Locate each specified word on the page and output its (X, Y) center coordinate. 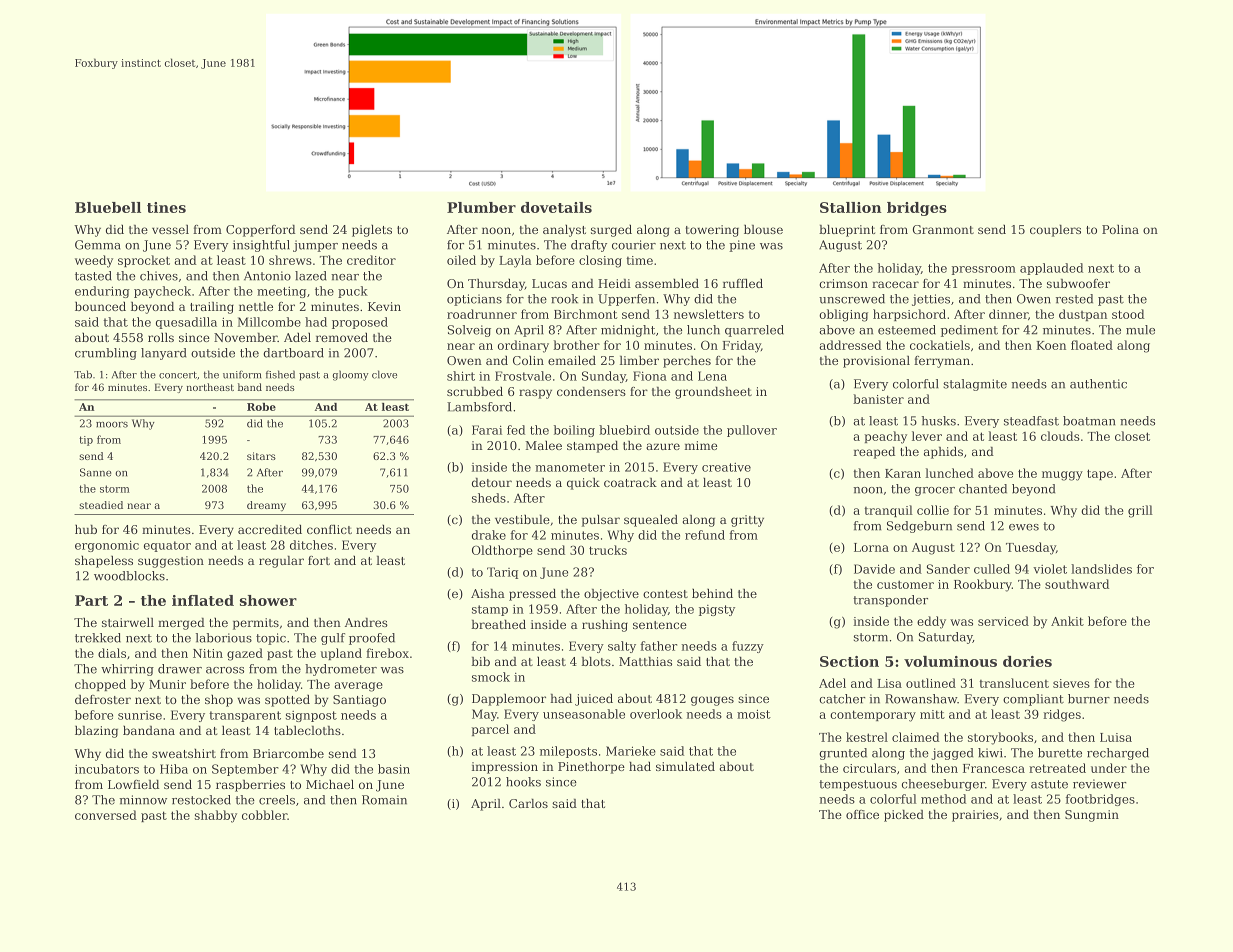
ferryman (942, 362)
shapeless (104, 562)
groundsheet (713, 393)
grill (1140, 511)
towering (712, 231)
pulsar (601, 521)
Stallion (851, 207)
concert (178, 375)
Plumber (481, 207)
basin (394, 769)
